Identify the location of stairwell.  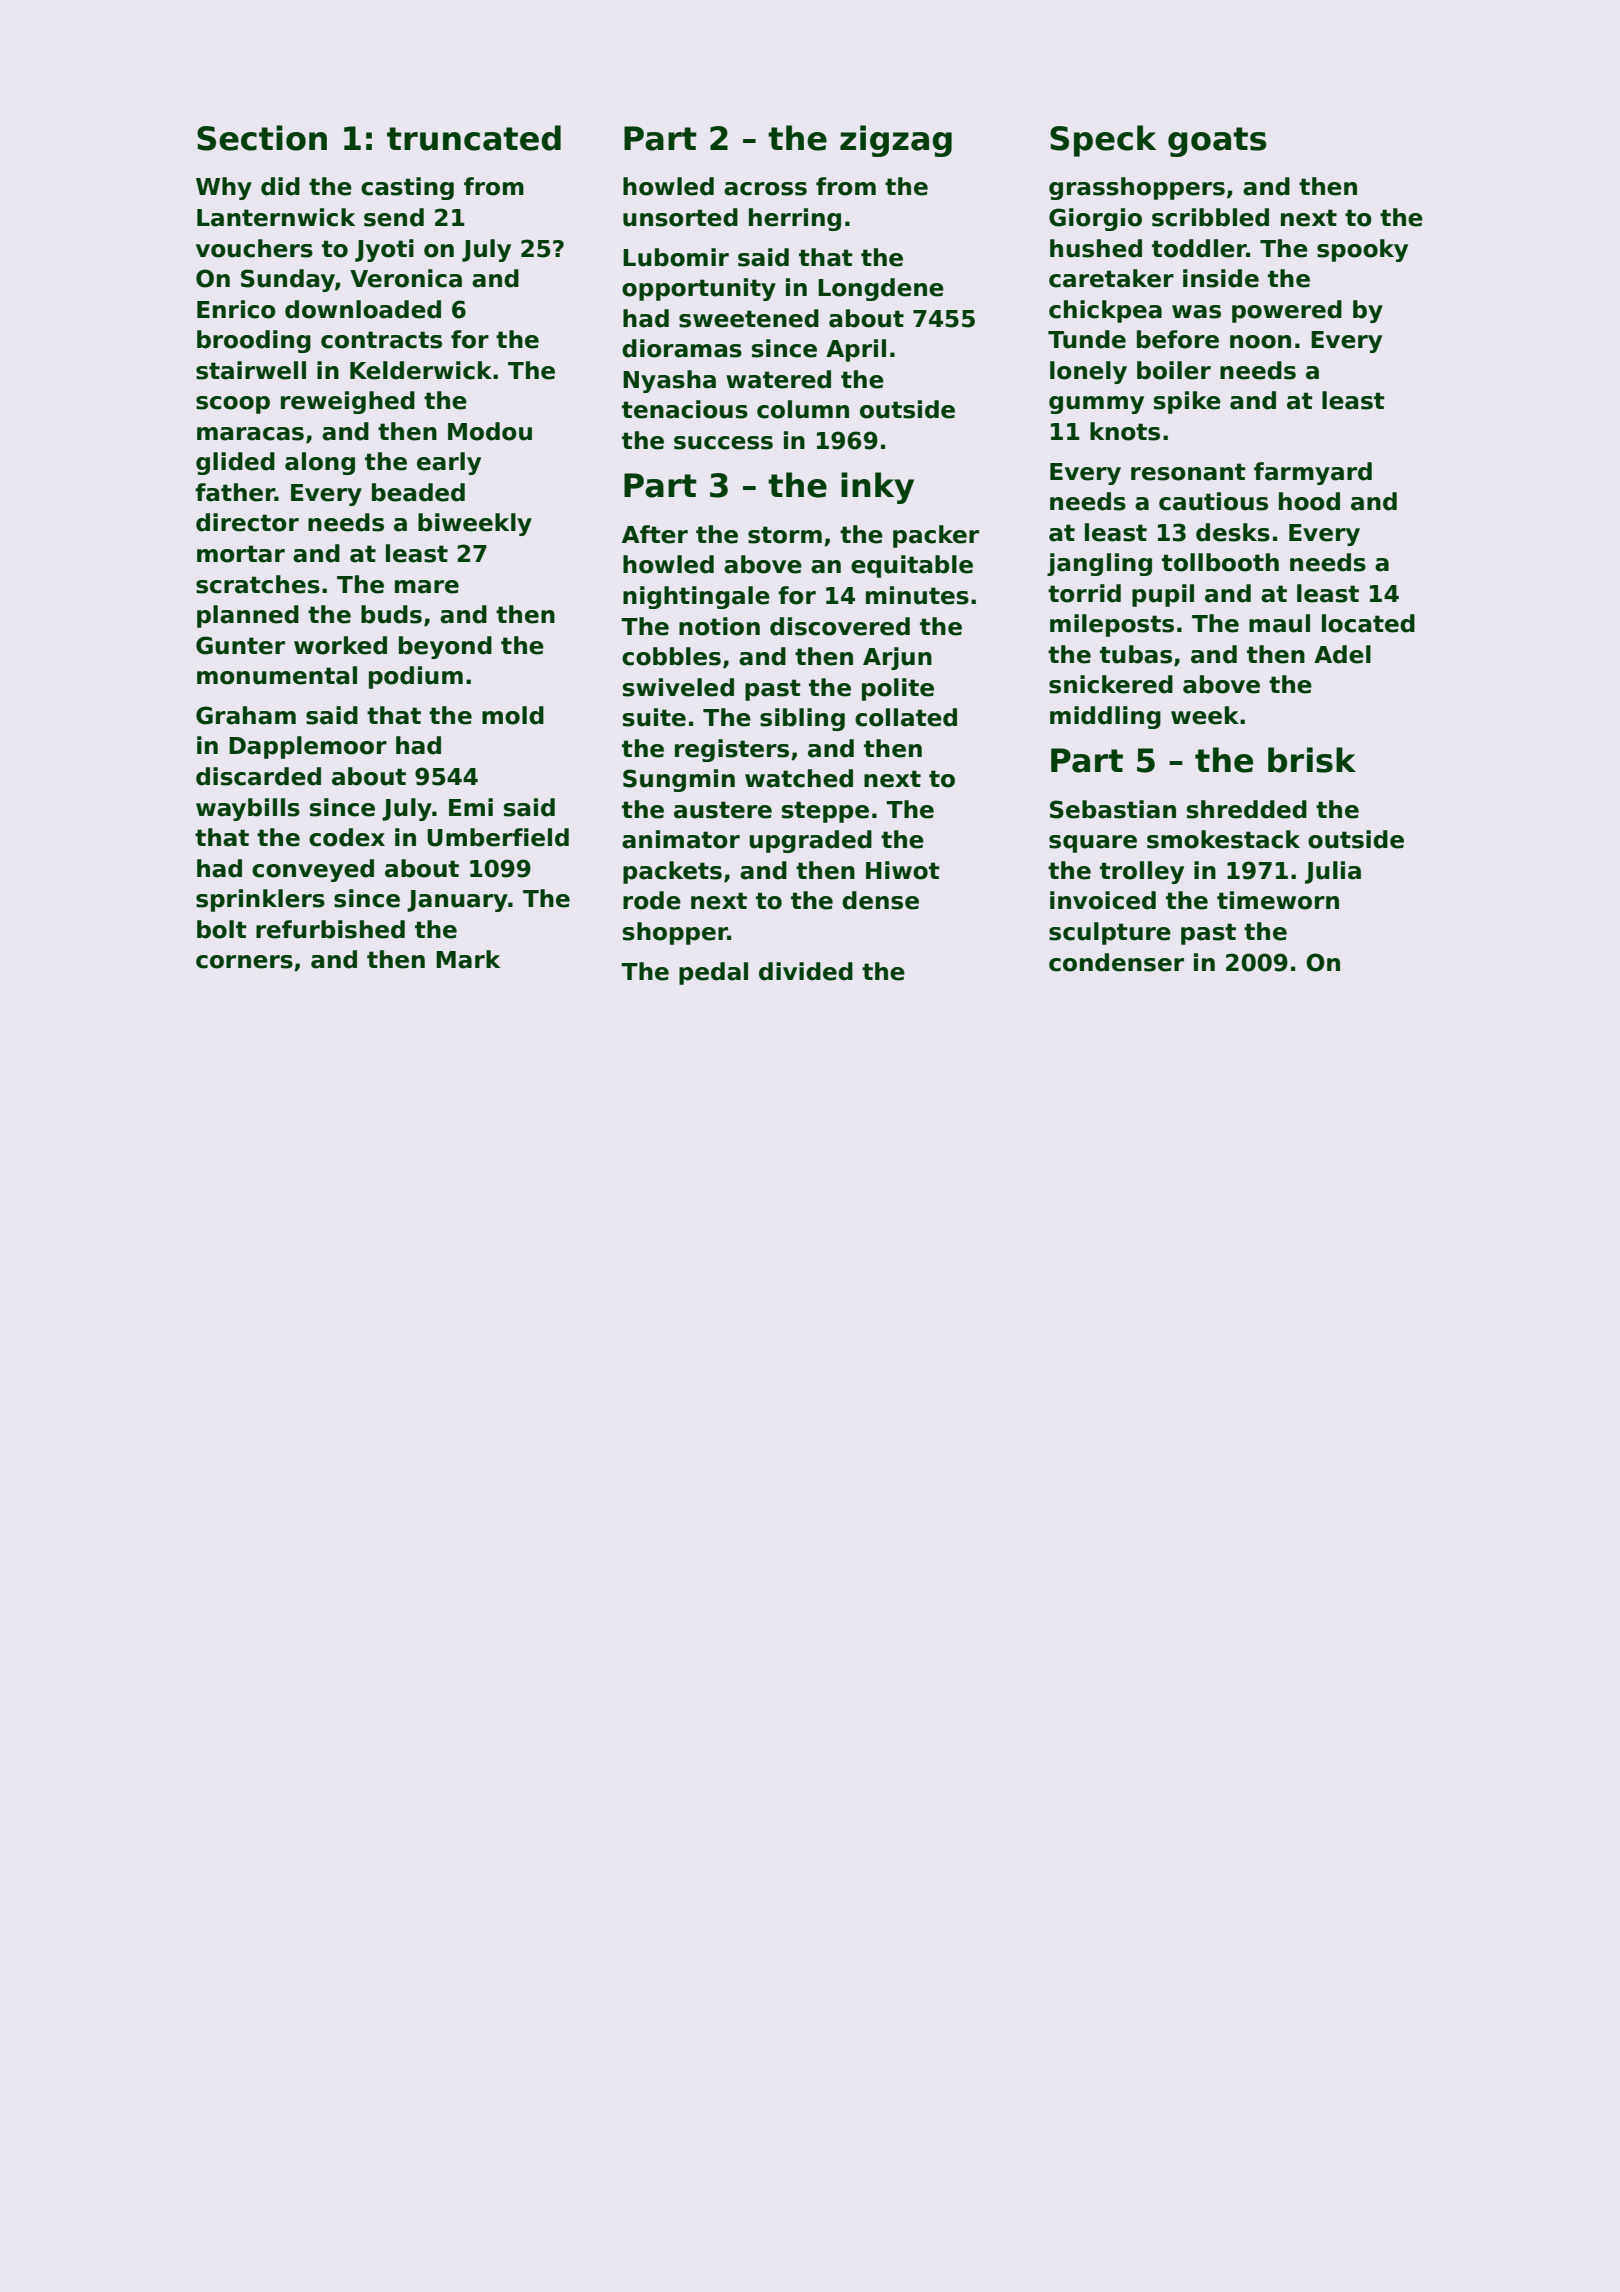
(251, 370).
